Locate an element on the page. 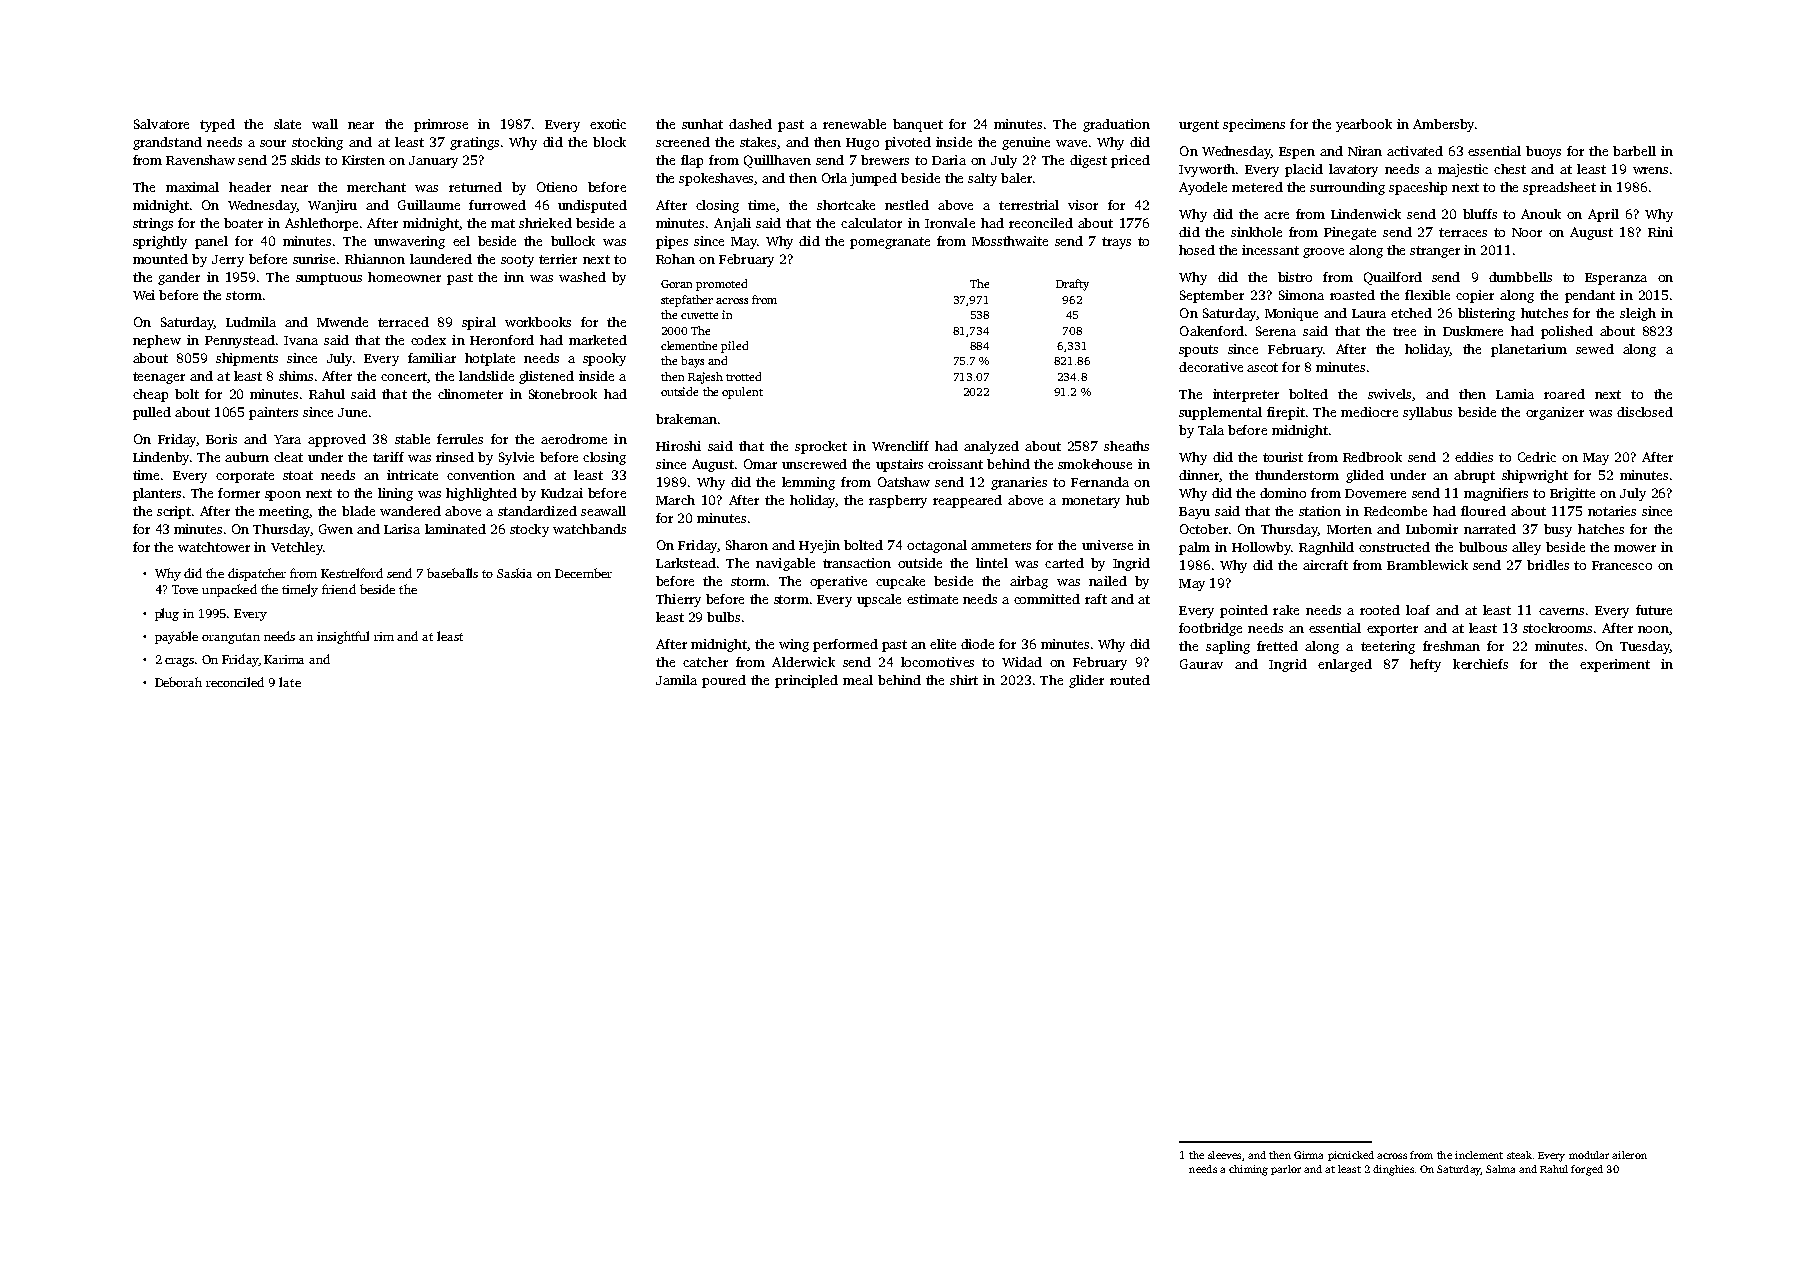 The image size is (1806, 1277). chiming is located at coordinates (1248, 1170).
